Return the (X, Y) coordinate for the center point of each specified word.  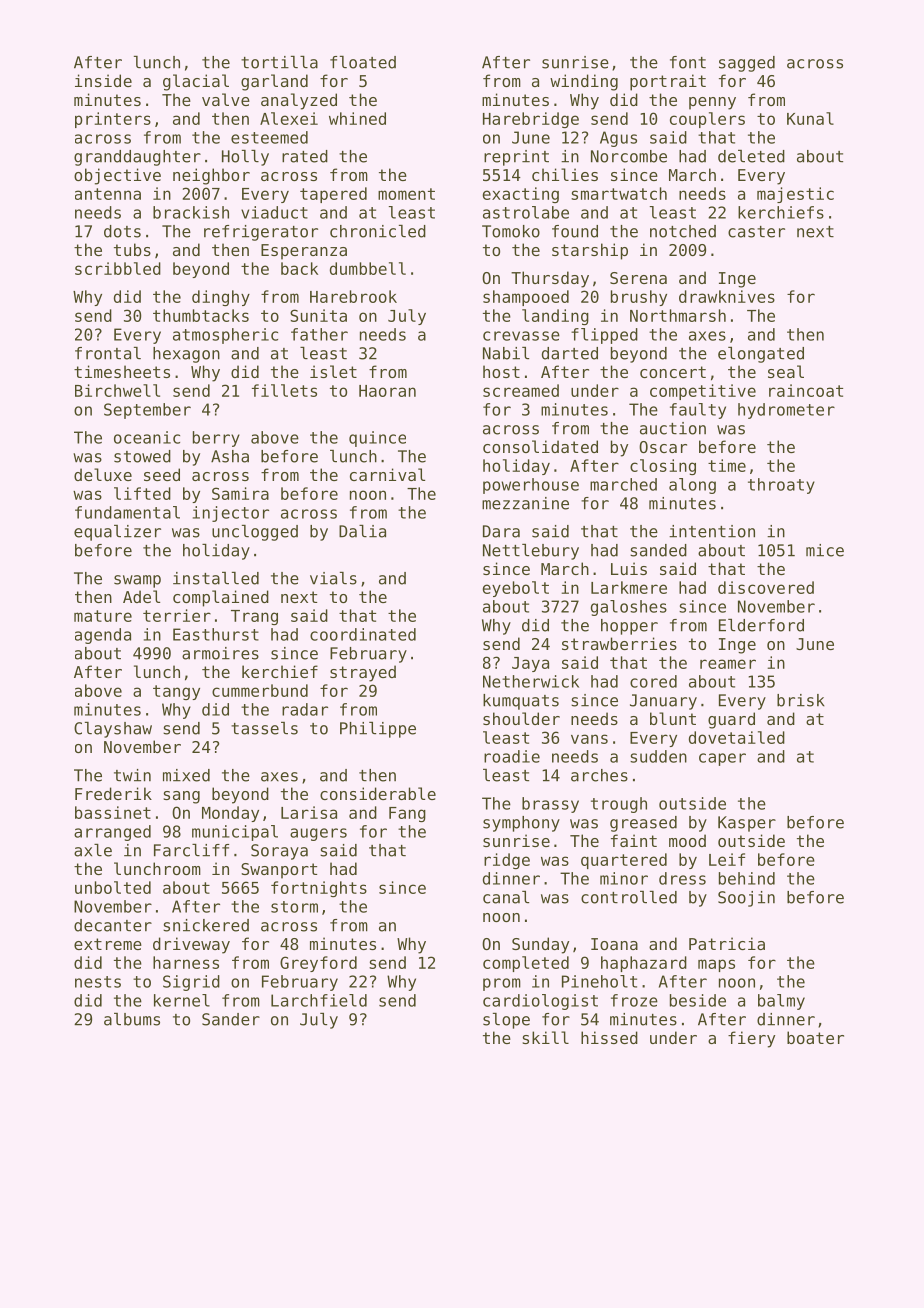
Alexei (289, 118)
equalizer (117, 533)
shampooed (526, 298)
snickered (206, 925)
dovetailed (737, 737)
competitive (703, 392)
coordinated (363, 634)
